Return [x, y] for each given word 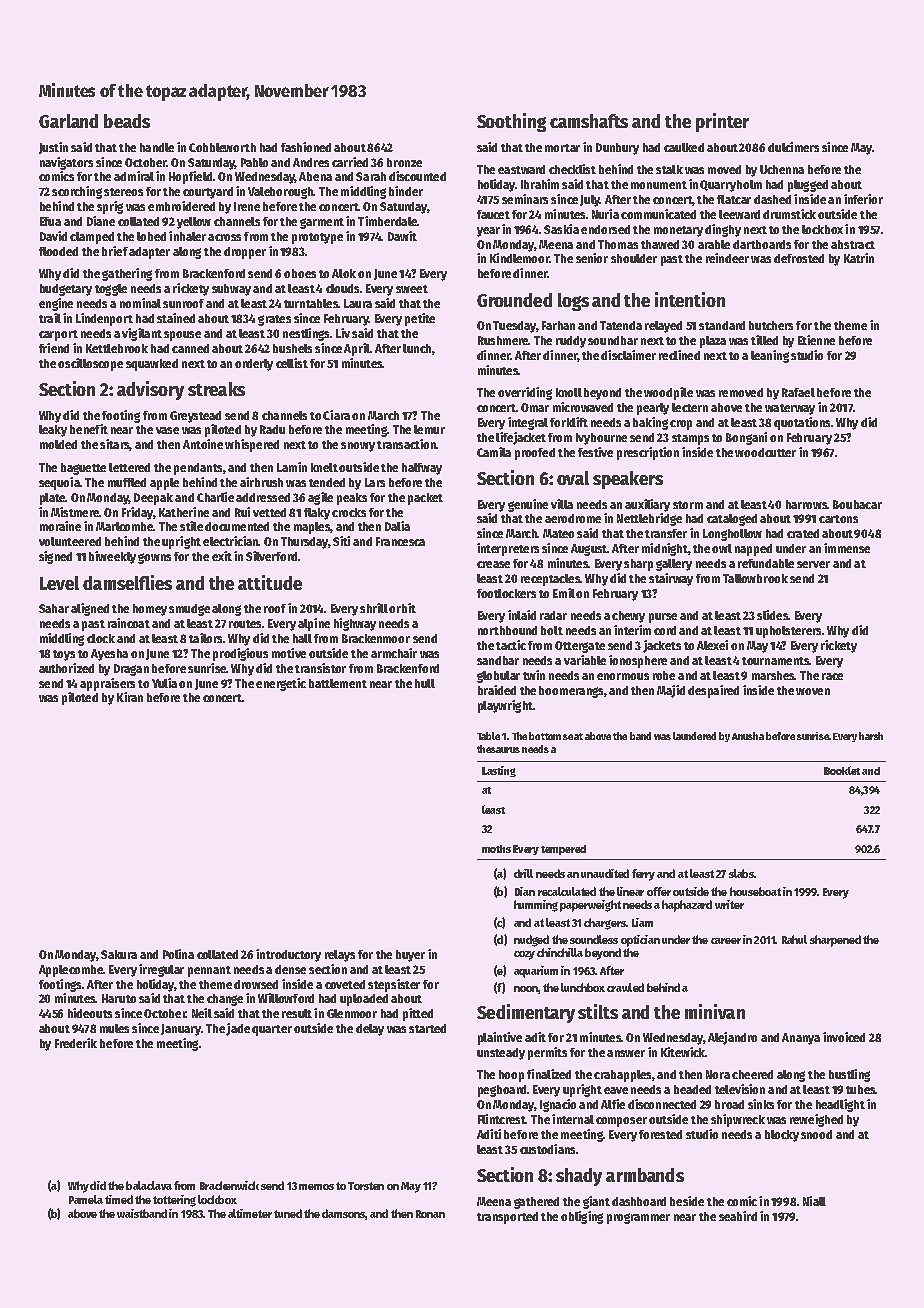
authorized [66, 668]
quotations [802, 423]
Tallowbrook [755, 578]
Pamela [86, 1199]
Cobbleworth [222, 147]
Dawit [402, 236]
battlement [338, 683]
